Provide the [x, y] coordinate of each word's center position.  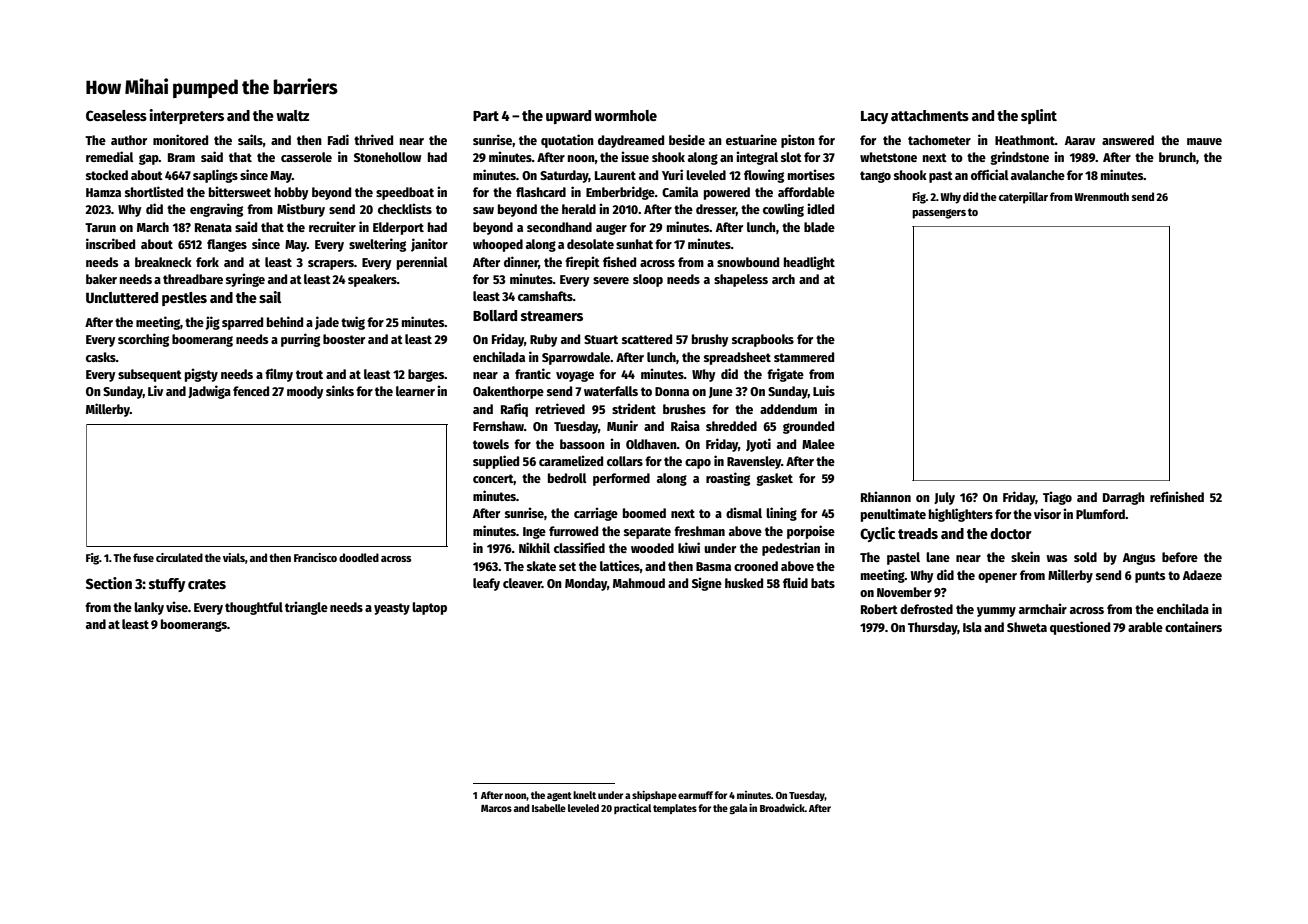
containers [1193, 626]
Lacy [874, 117]
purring [300, 340]
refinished [1177, 496]
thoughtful [254, 608]
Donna [672, 391]
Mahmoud [639, 583]
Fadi [338, 139]
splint [1039, 116]
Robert [879, 609]
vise [177, 606]
